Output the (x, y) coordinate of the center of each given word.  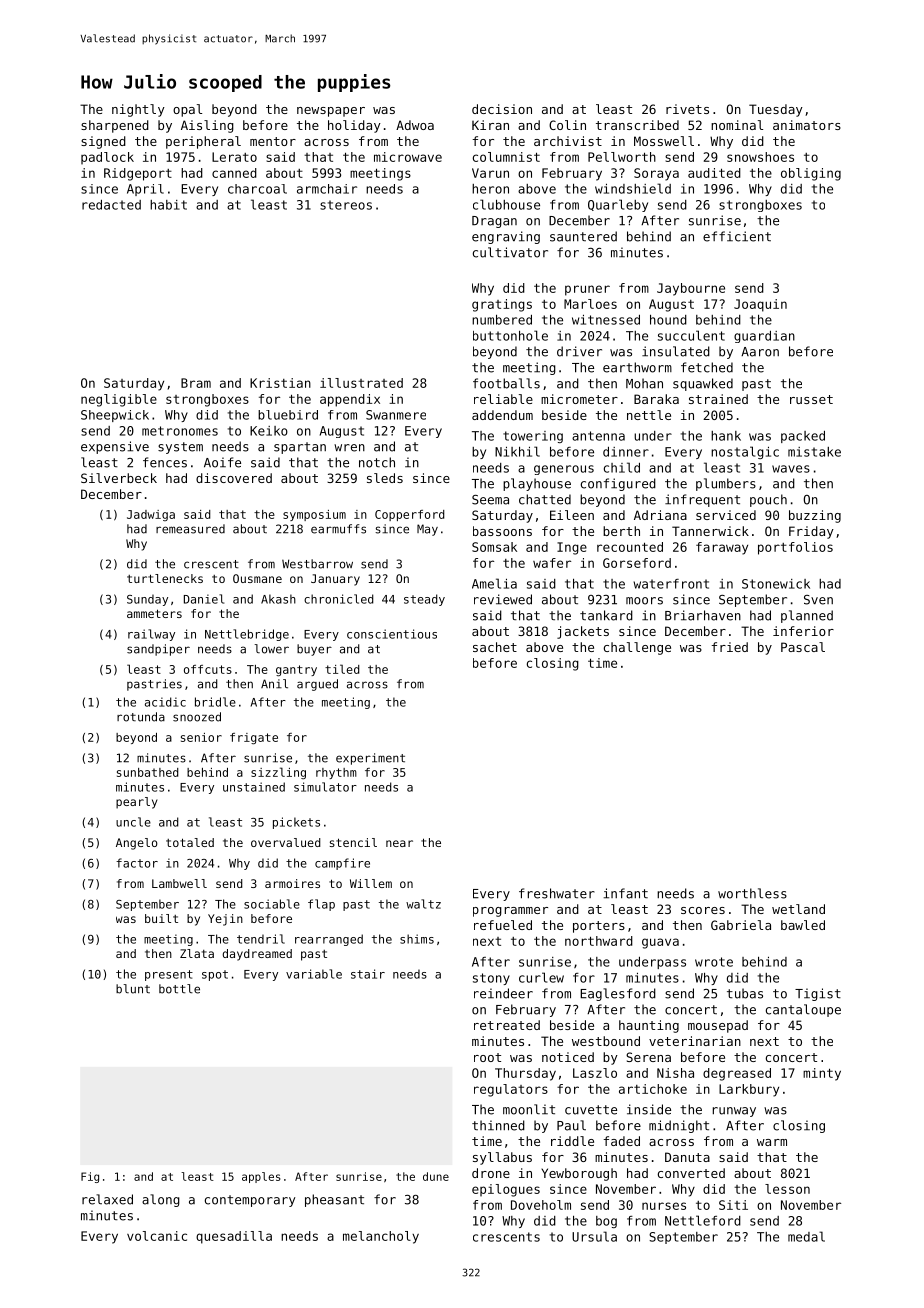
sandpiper (158, 650)
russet (811, 399)
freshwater (557, 893)
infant (625, 893)
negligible (119, 400)
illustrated (361, 383)
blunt (133, 989)
